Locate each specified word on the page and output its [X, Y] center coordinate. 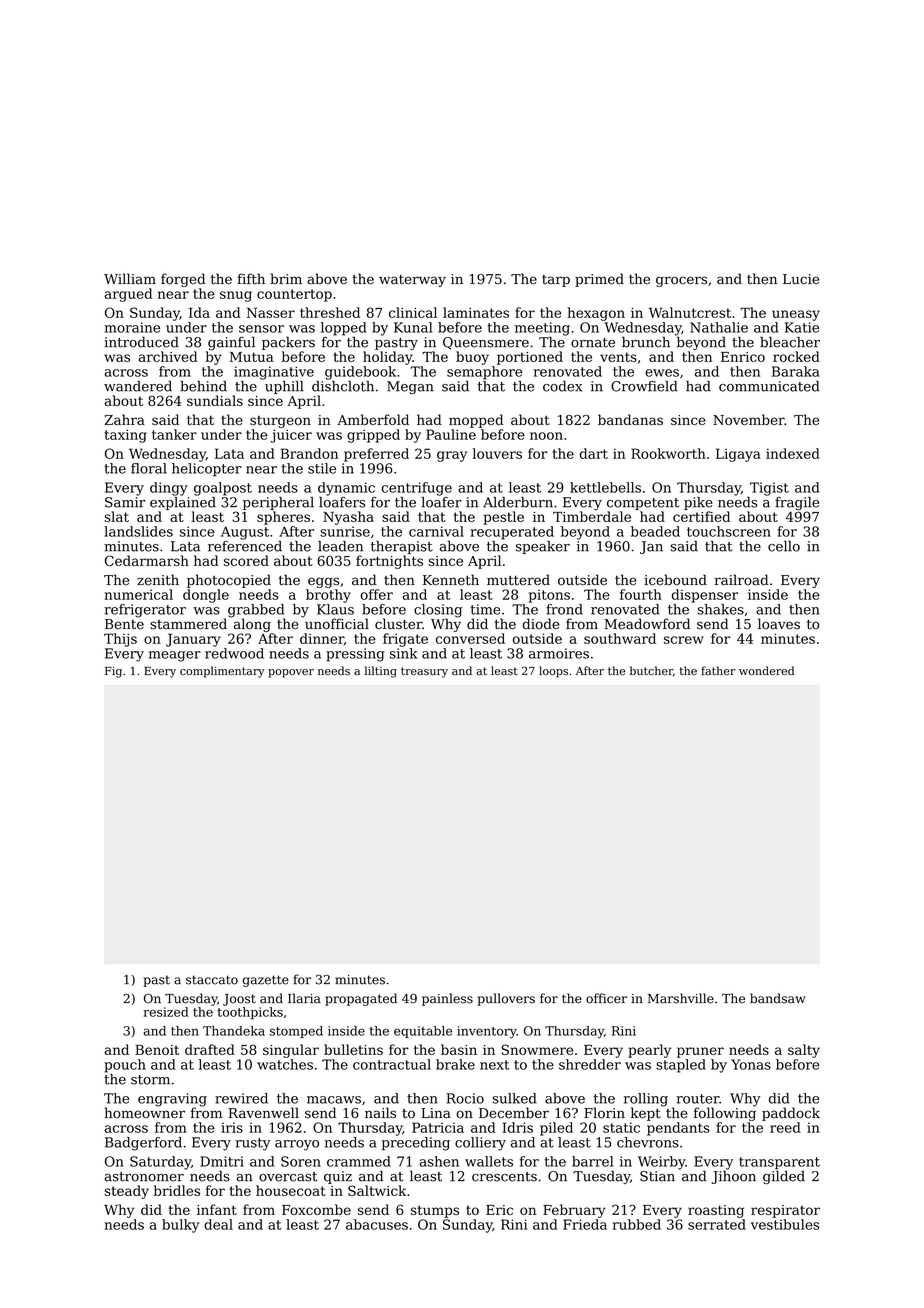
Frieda [585, 1224]
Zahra [125, 419]
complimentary [222, 672]
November [748, 419]
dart [594, 453]
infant [217, 1209]
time [485, 609]
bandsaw [778, 998]
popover [291, 673]
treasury [424, 672]
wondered [766, 670]
